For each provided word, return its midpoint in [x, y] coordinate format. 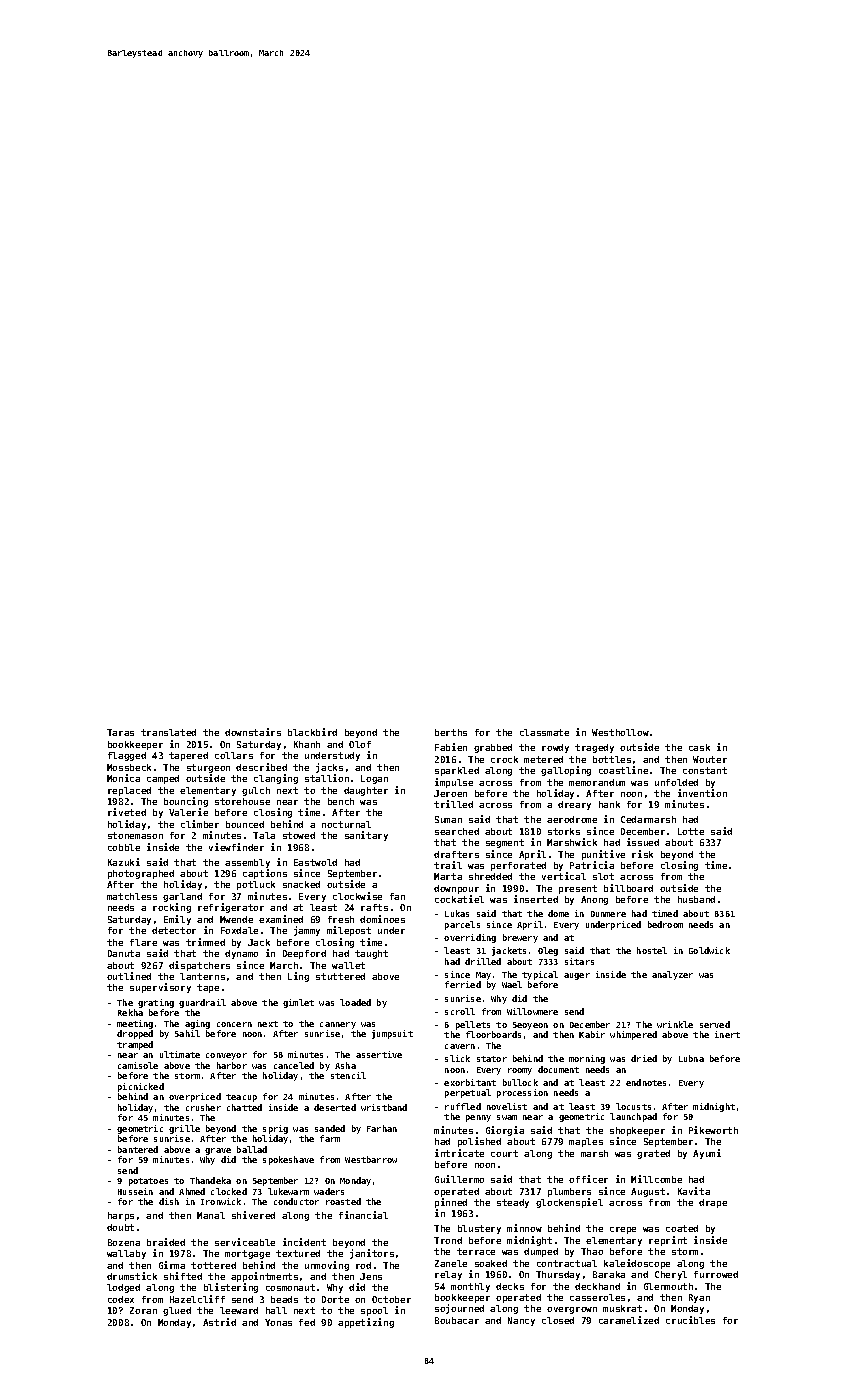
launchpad [633, 1117]
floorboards [493, 1034]
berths [451, 732]
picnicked [141, 1087]
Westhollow [620, 732]
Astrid [219, 1322]
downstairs [253, 732]
